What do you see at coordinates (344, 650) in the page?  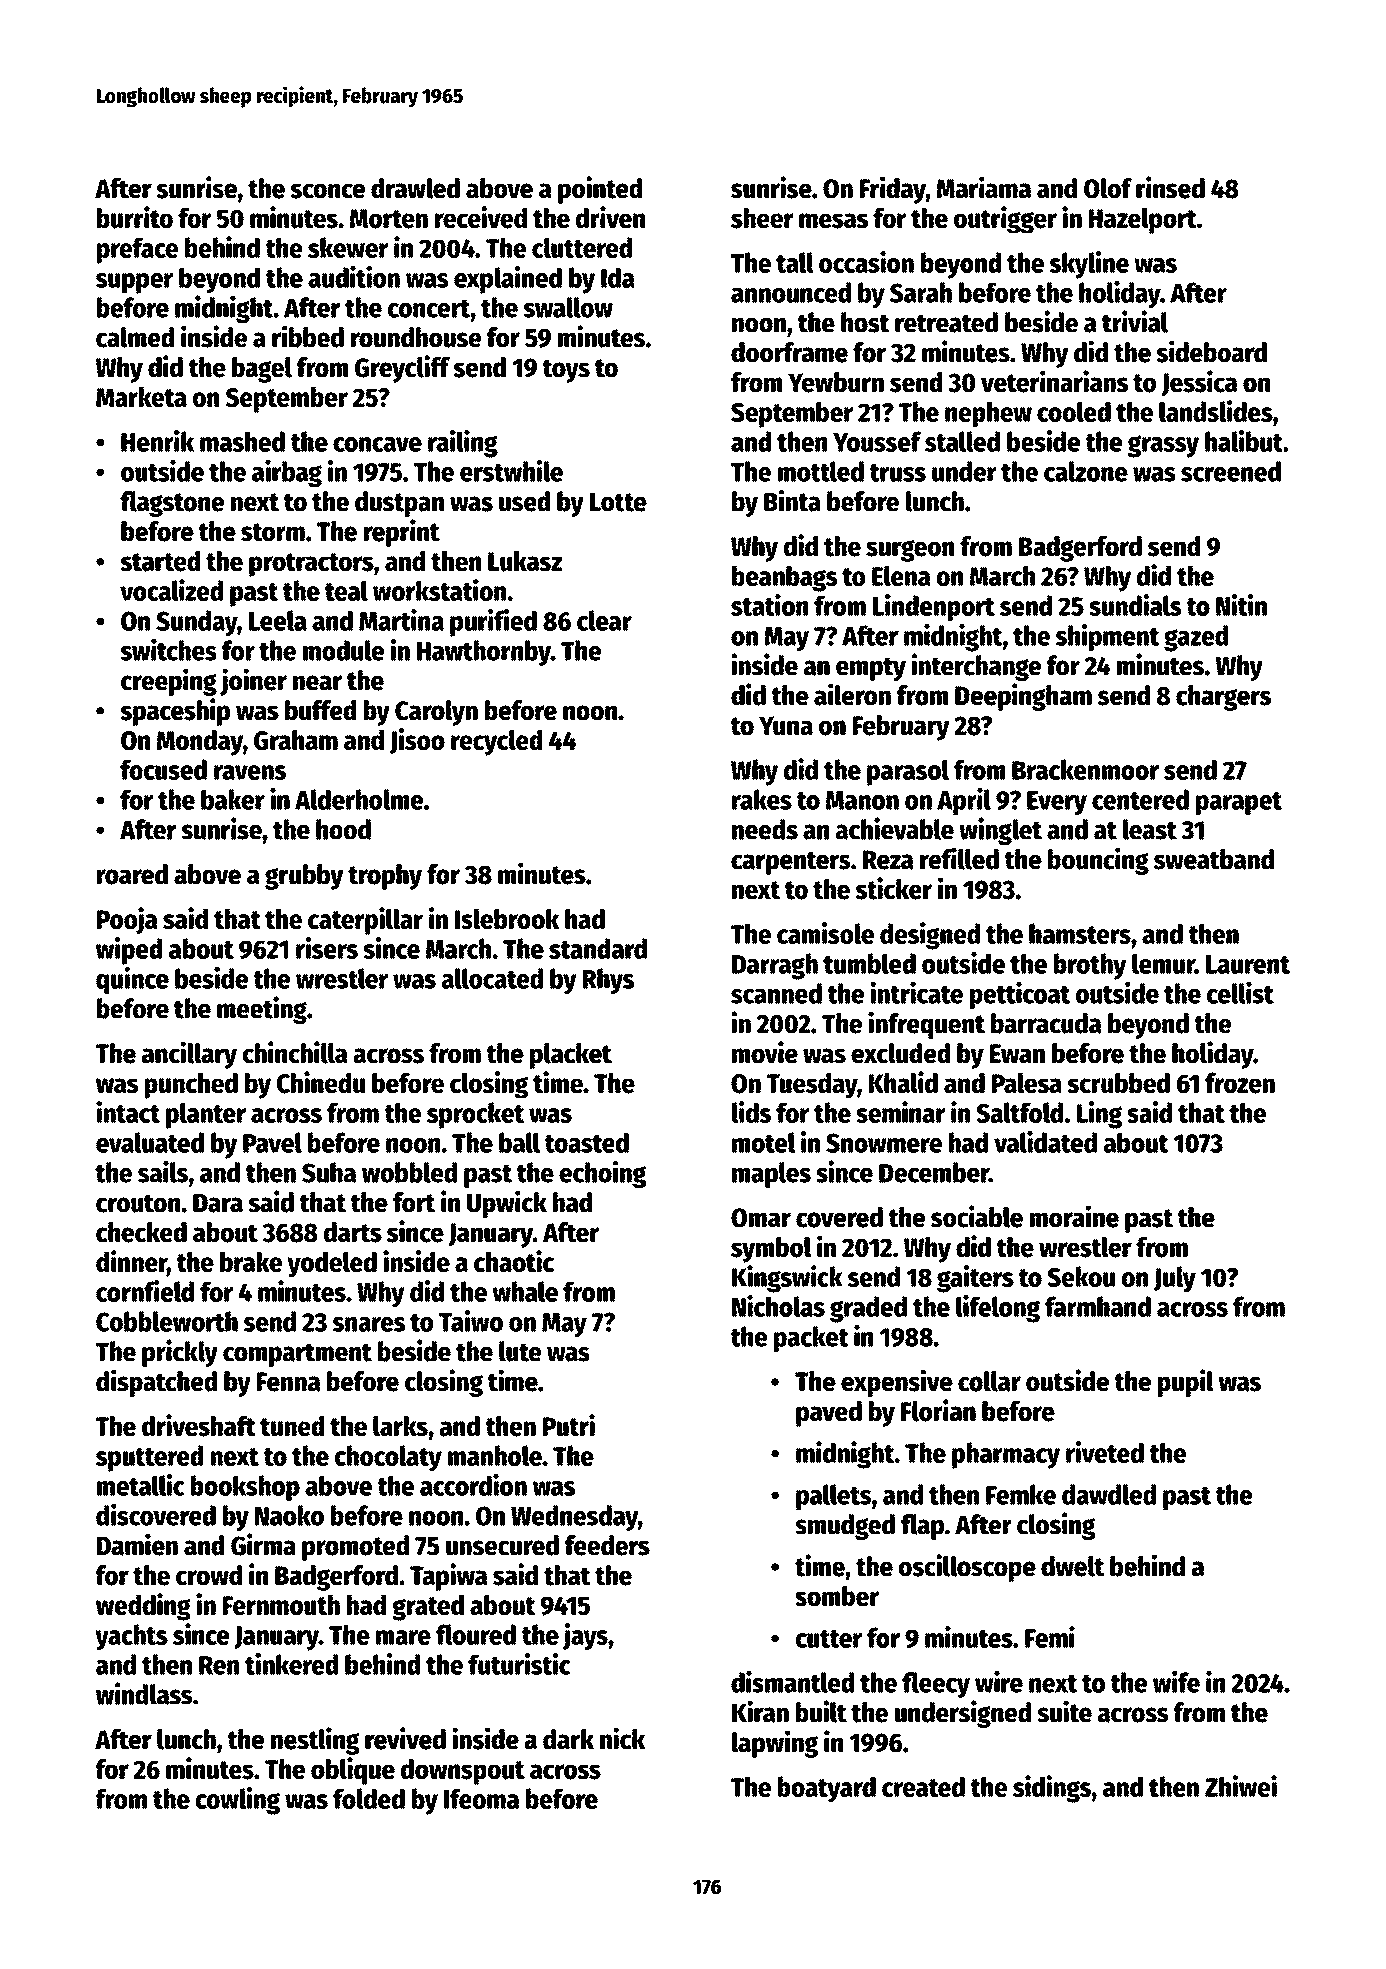 I see `module` at bounding box center [344, 650].
